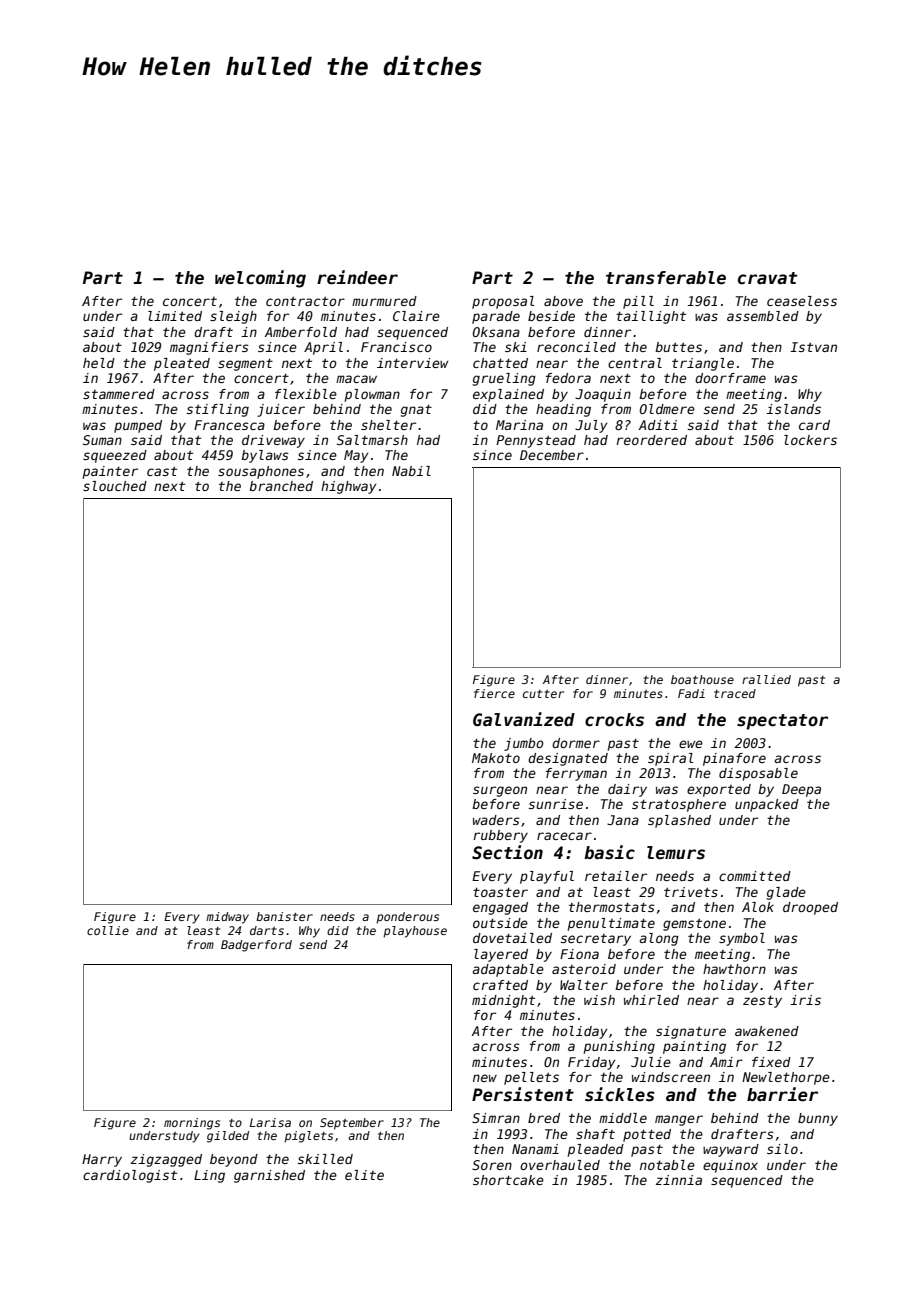 This page has width=924, height=1308. Describe the element at coordinates (357, 277) in the page. I see `reindeer` at that location.
